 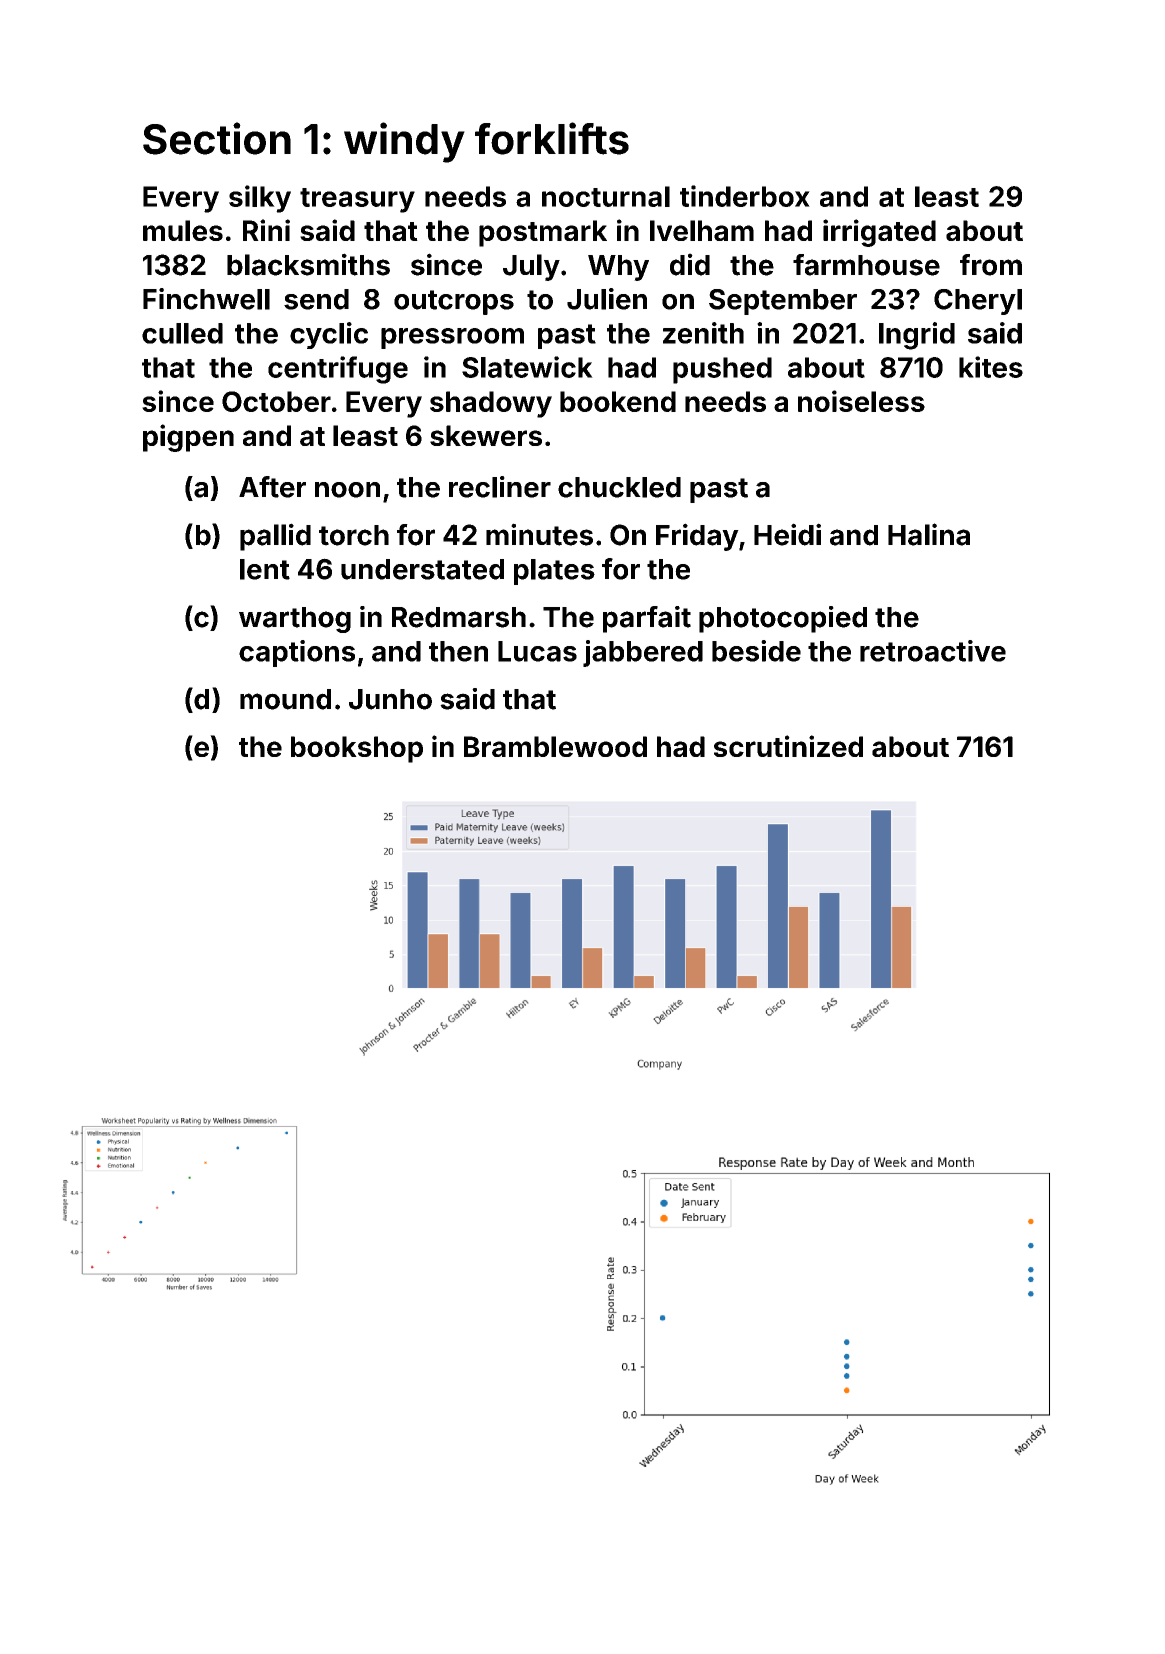 What do you see at coordinates (917, 336) in the document?
I see `Ingrid` at bounding box center [917, 336].
